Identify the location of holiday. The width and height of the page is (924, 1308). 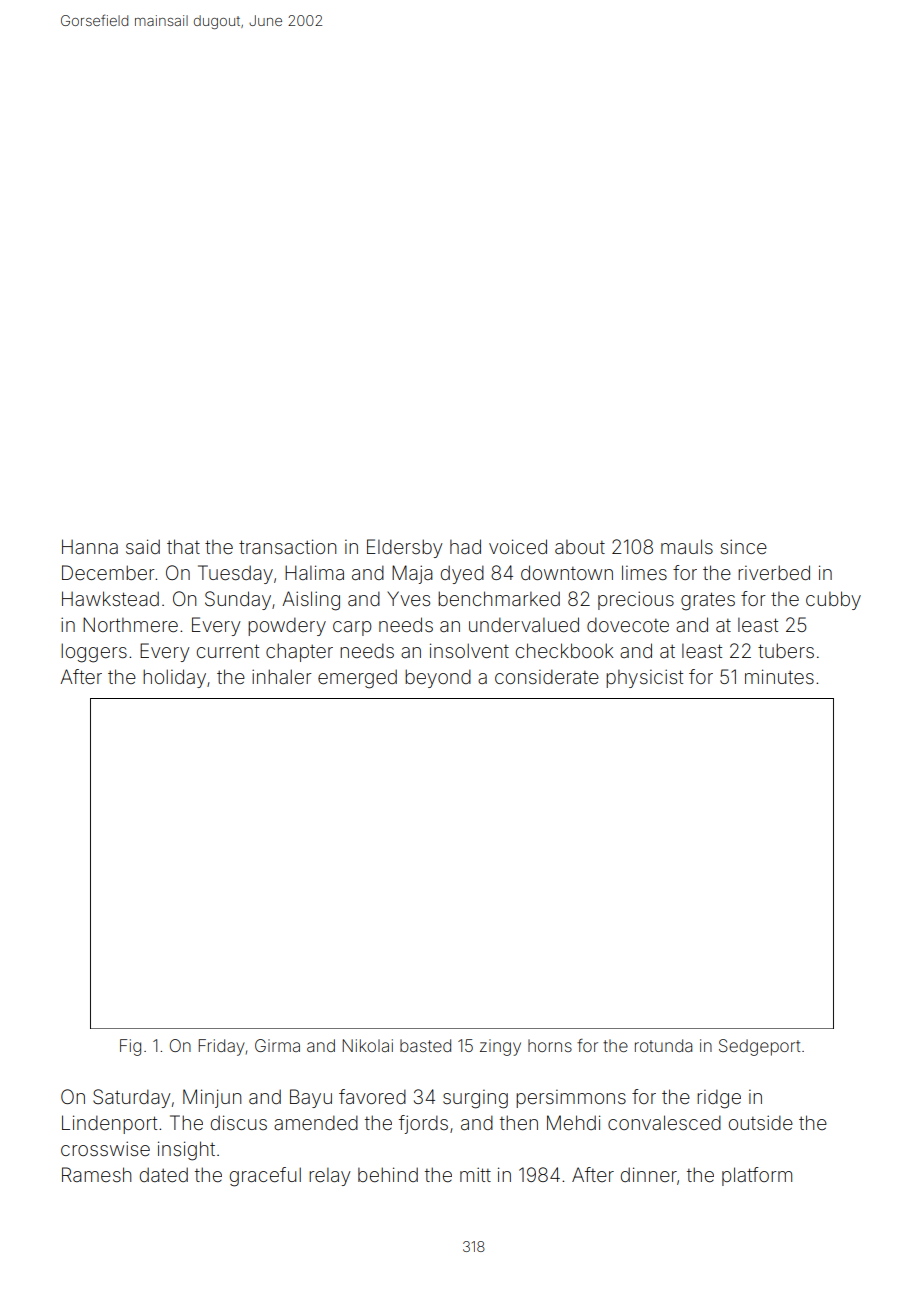
(174, 678).
